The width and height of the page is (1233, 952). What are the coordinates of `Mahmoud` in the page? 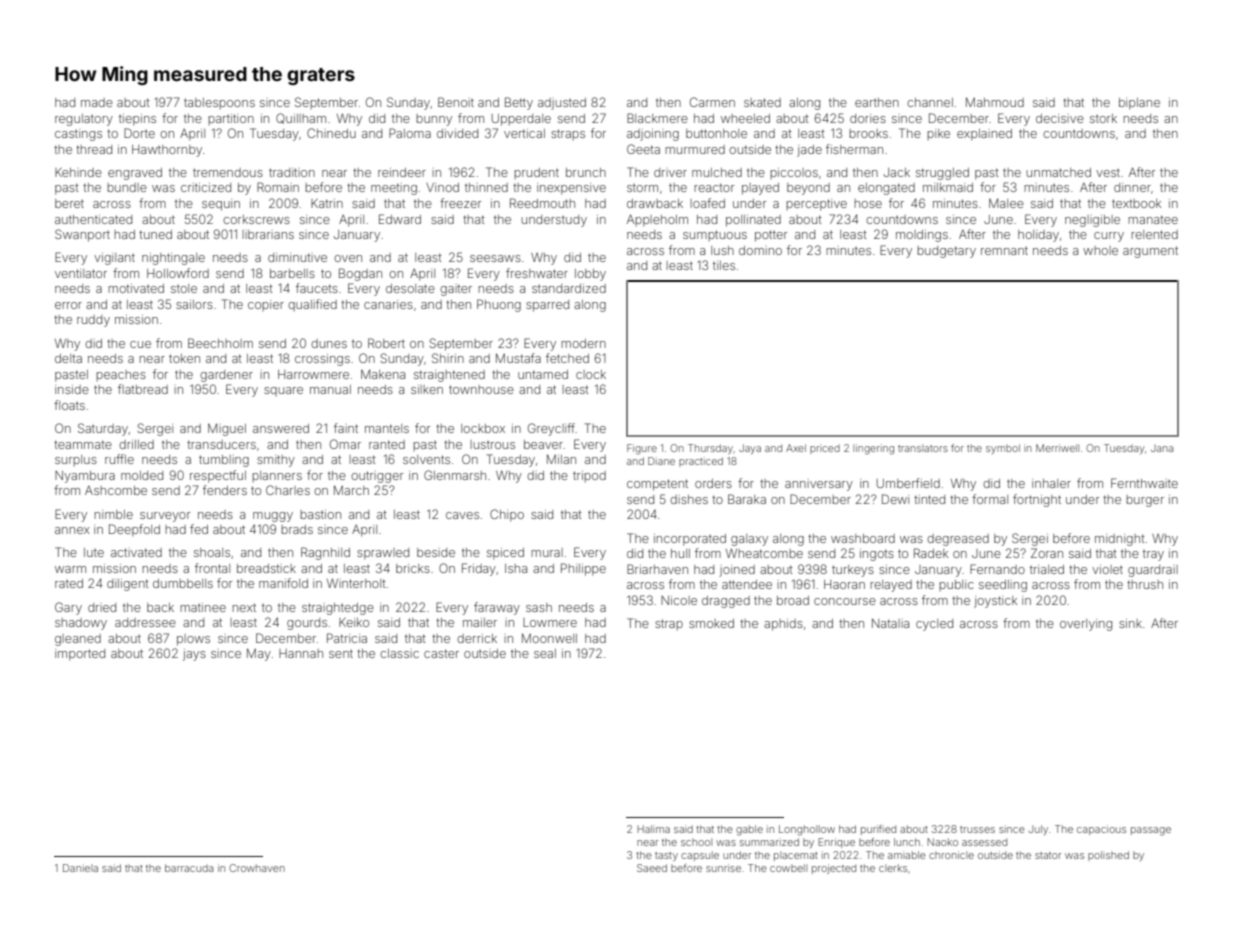 It's located at (995, 102).
